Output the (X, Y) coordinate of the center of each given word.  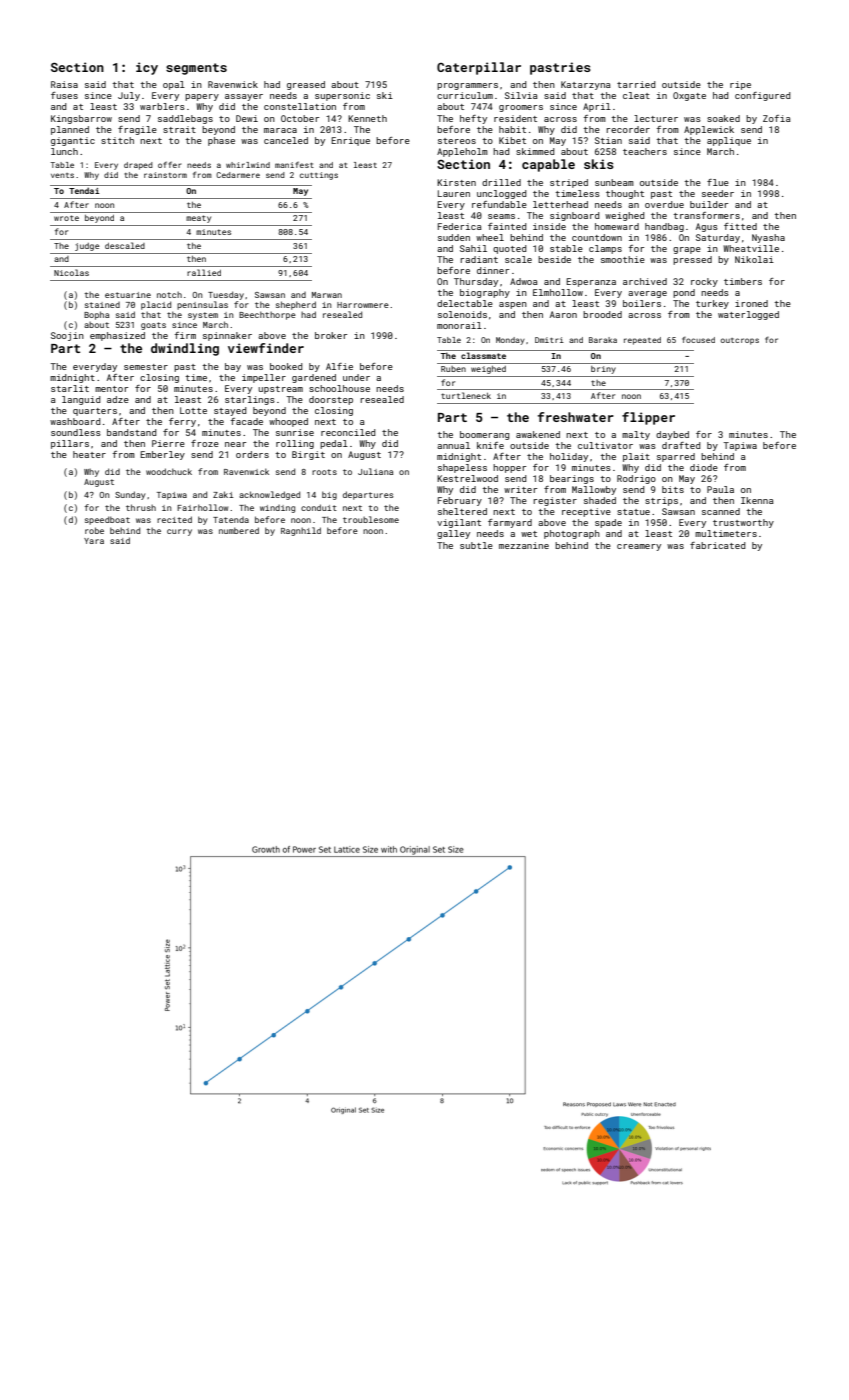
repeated (642, 341)
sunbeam (614, 182)
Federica (460, 226)
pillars (70, 444)
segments (196, 69)
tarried (636, 84)
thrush (141, 507)
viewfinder (266, 348)
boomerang (484, 435)
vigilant (459, 523)
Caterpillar (479, 68)
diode (704, 467)
